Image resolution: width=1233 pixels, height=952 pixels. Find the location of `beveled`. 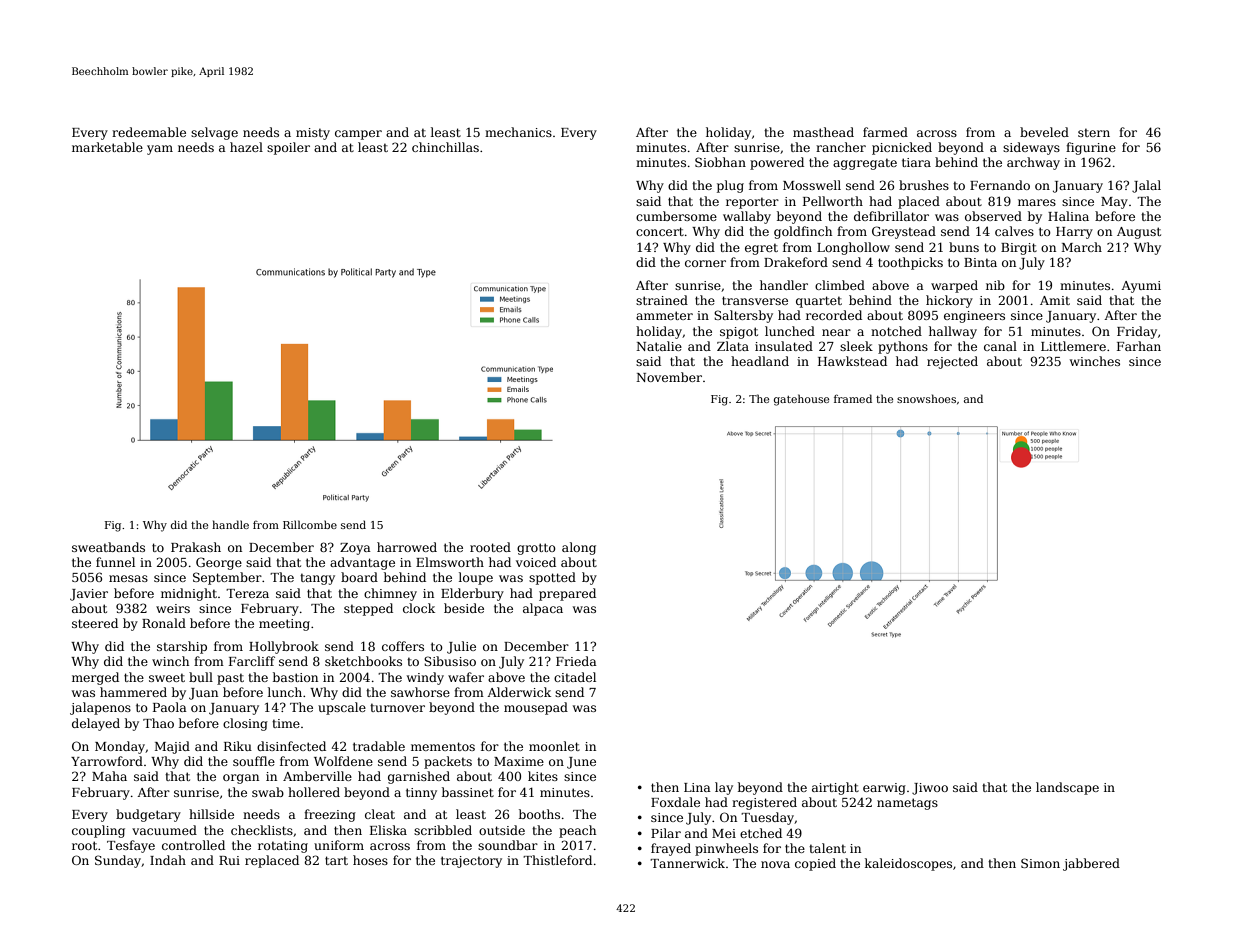

beveled is located at coordinates (1044, 132).
